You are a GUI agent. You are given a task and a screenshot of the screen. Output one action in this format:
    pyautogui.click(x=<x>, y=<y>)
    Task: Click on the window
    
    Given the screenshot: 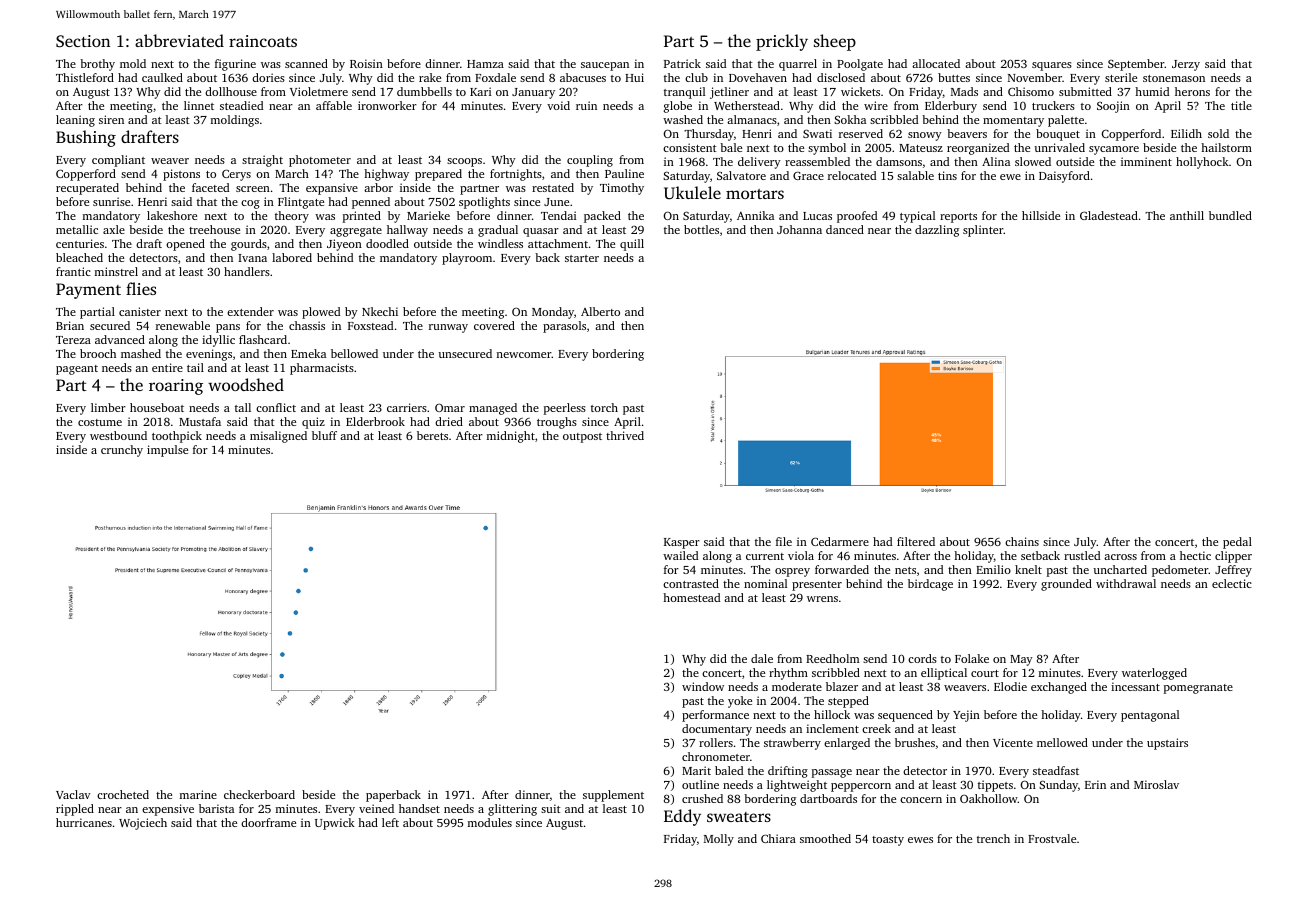 What is the action you would take?
    pyautogui.click(x=703, y=686)
